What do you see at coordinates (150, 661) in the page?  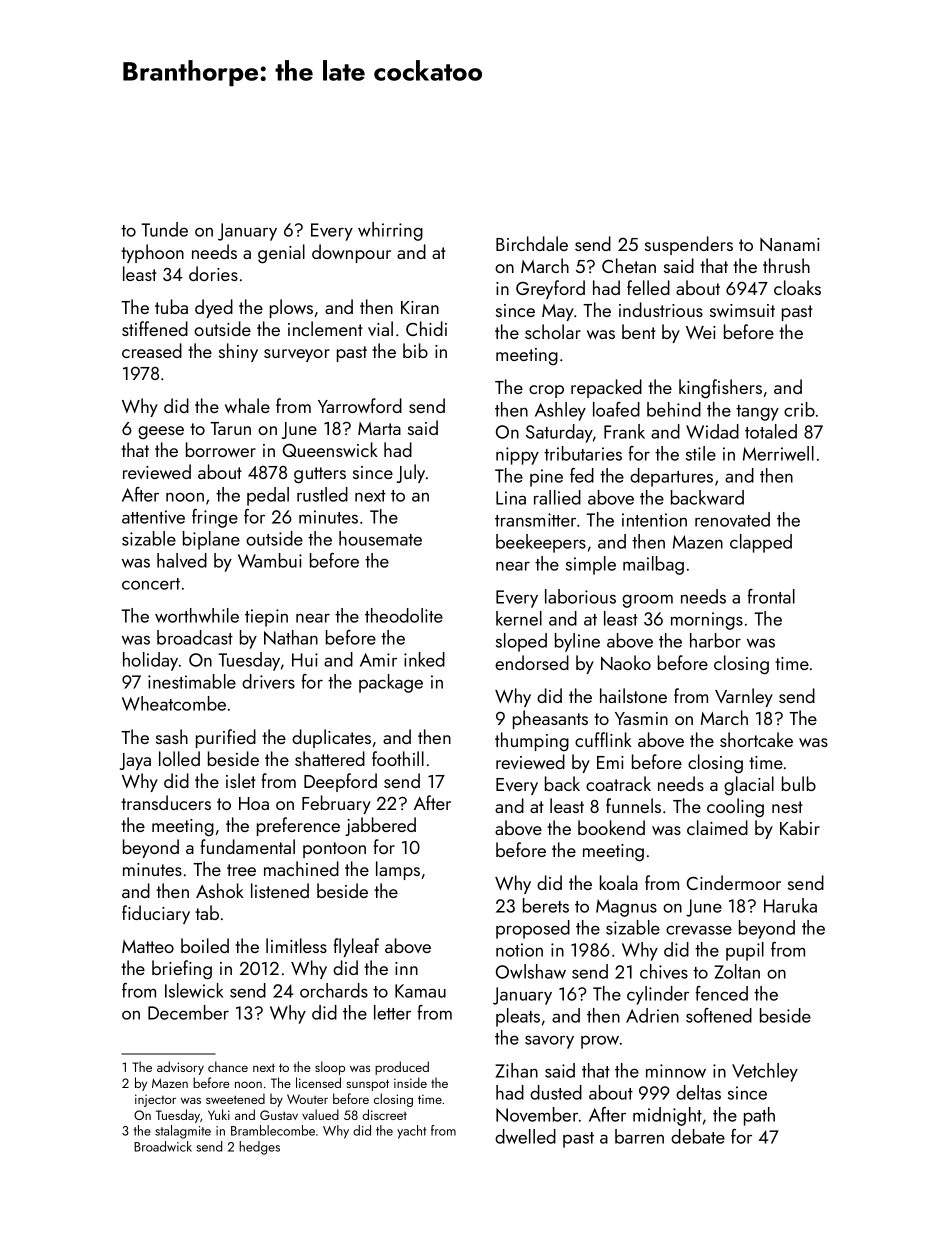 I see `holiday` at bounding box center [150, 661].
